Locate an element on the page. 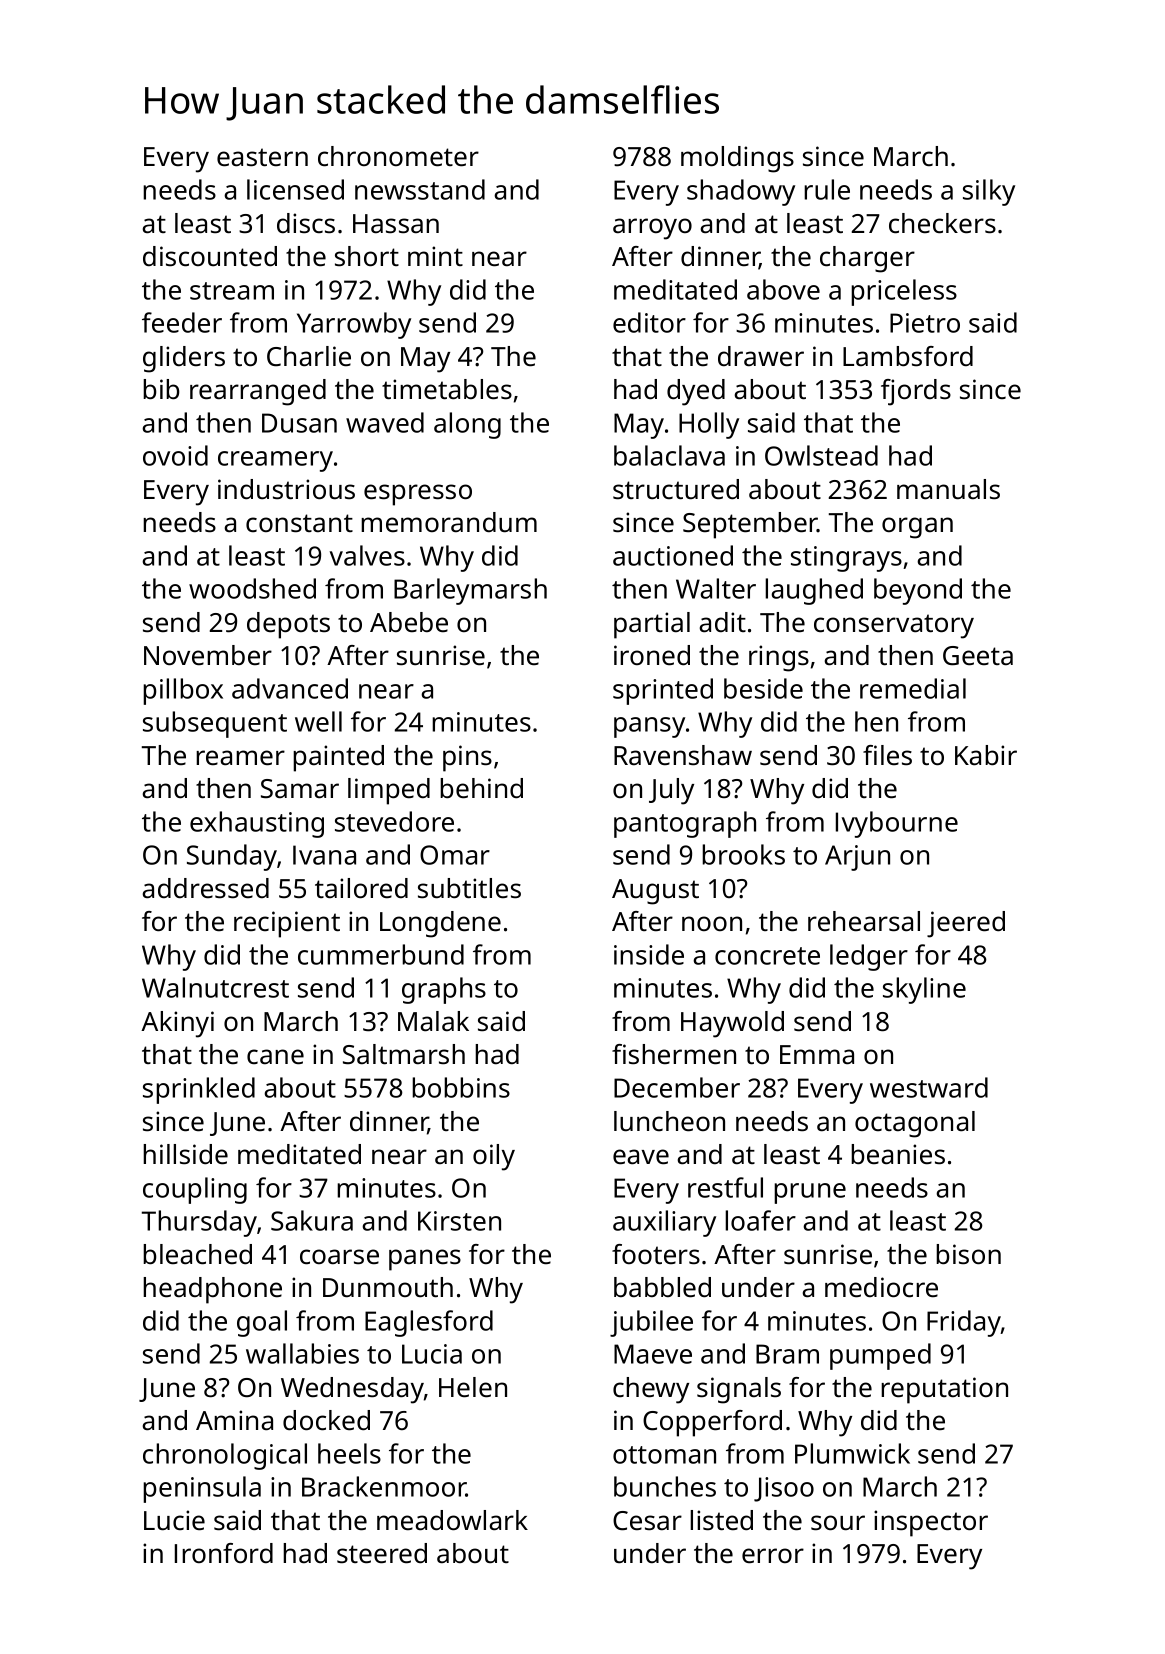 This document has height=1654, width=1165. sour is located at coordinates (838, 1523).
